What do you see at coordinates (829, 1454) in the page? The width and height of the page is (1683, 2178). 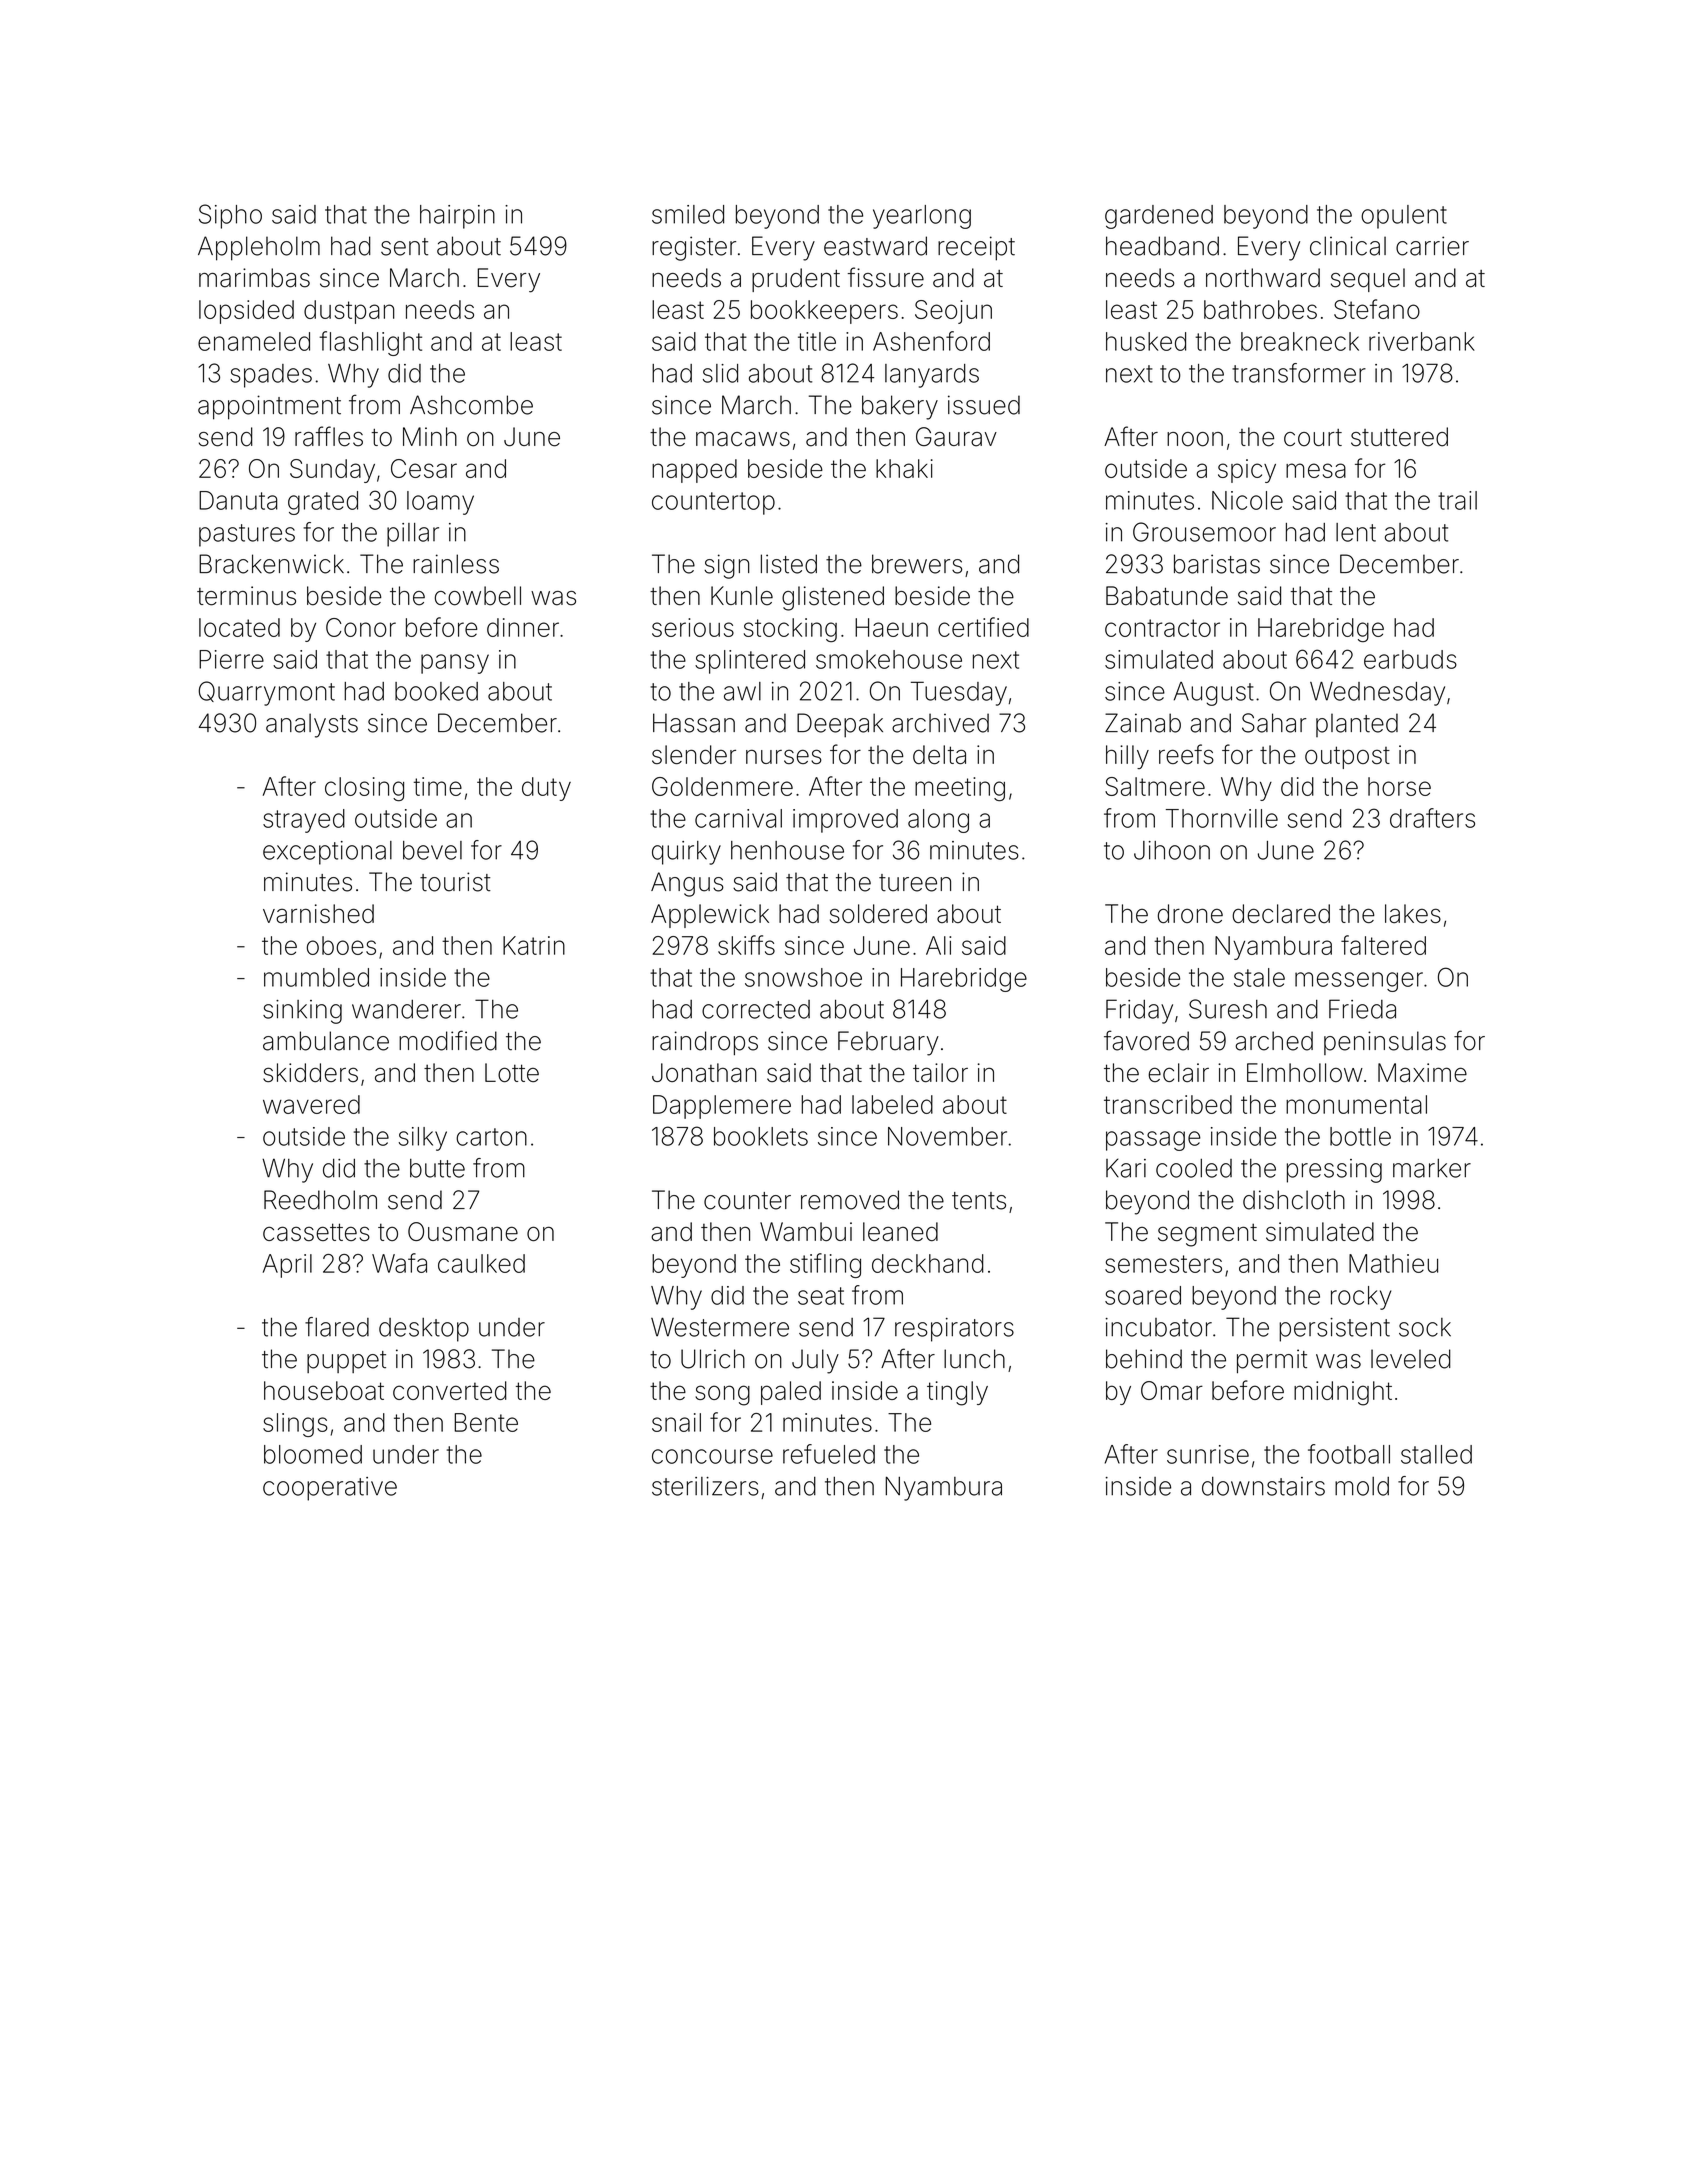 I see `refueled` at bounding box center [829, 1454].
